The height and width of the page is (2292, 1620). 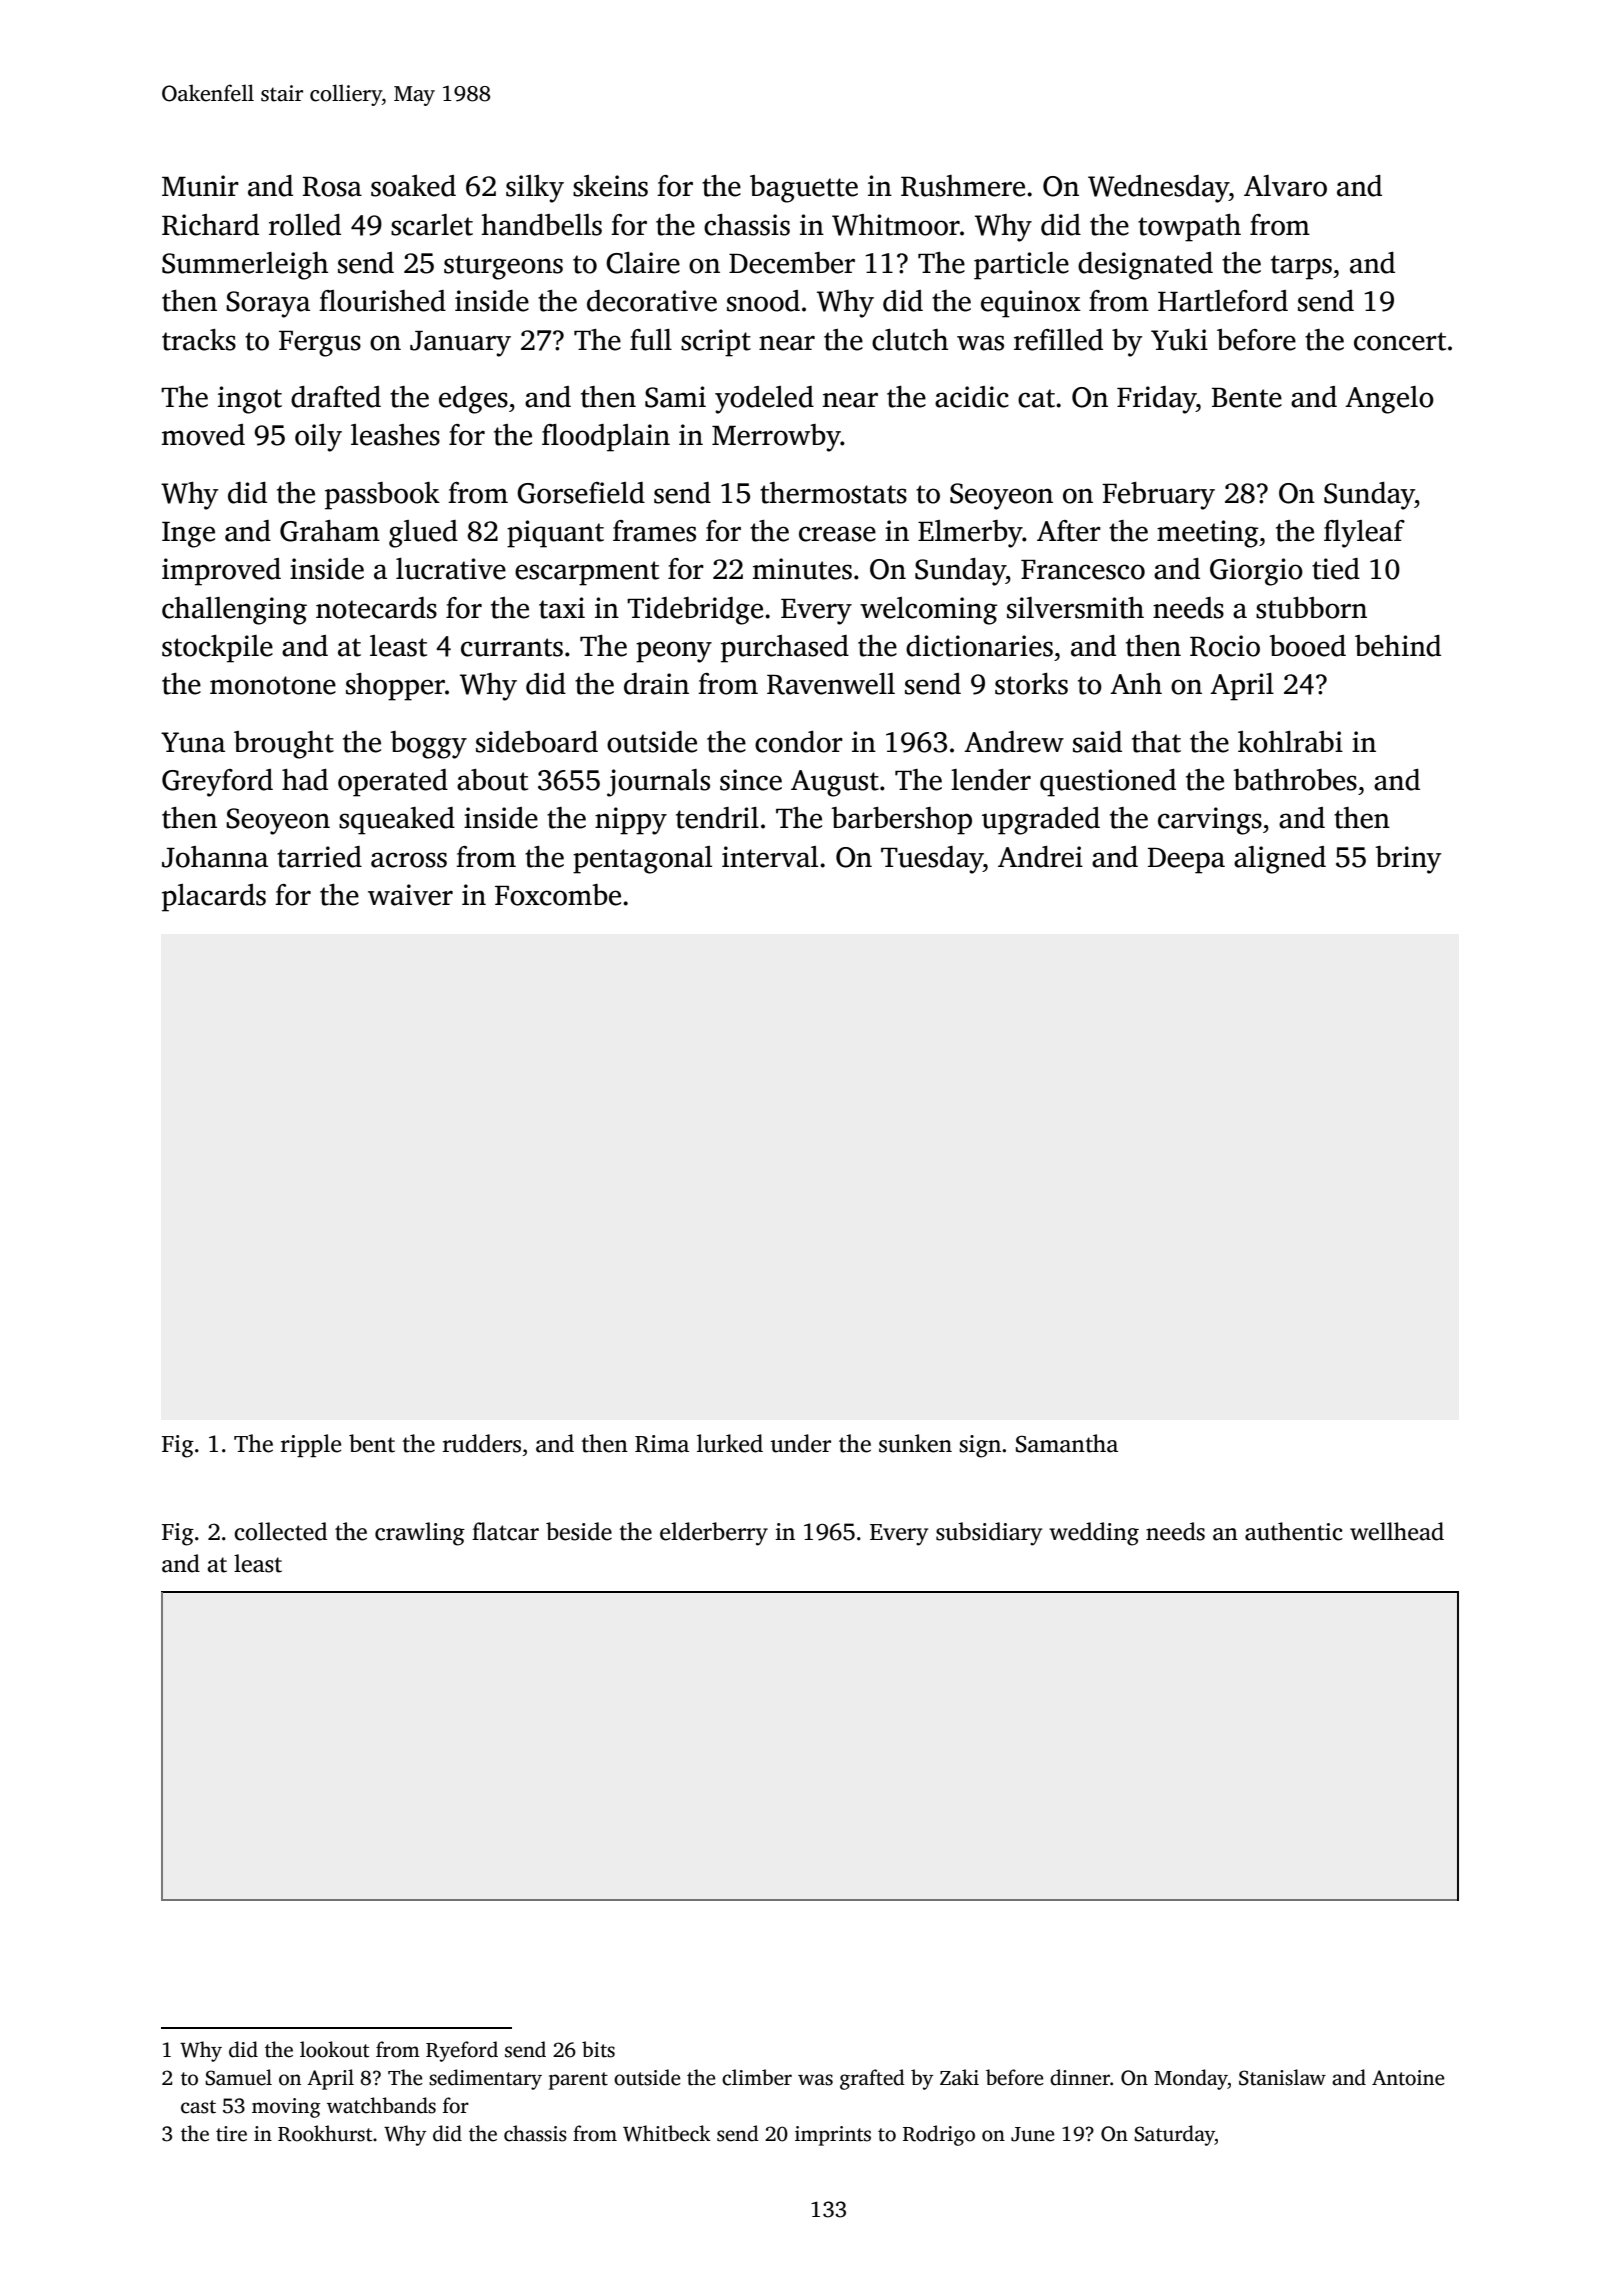 I want to click on Rima, so click(x=662, y=1444).
